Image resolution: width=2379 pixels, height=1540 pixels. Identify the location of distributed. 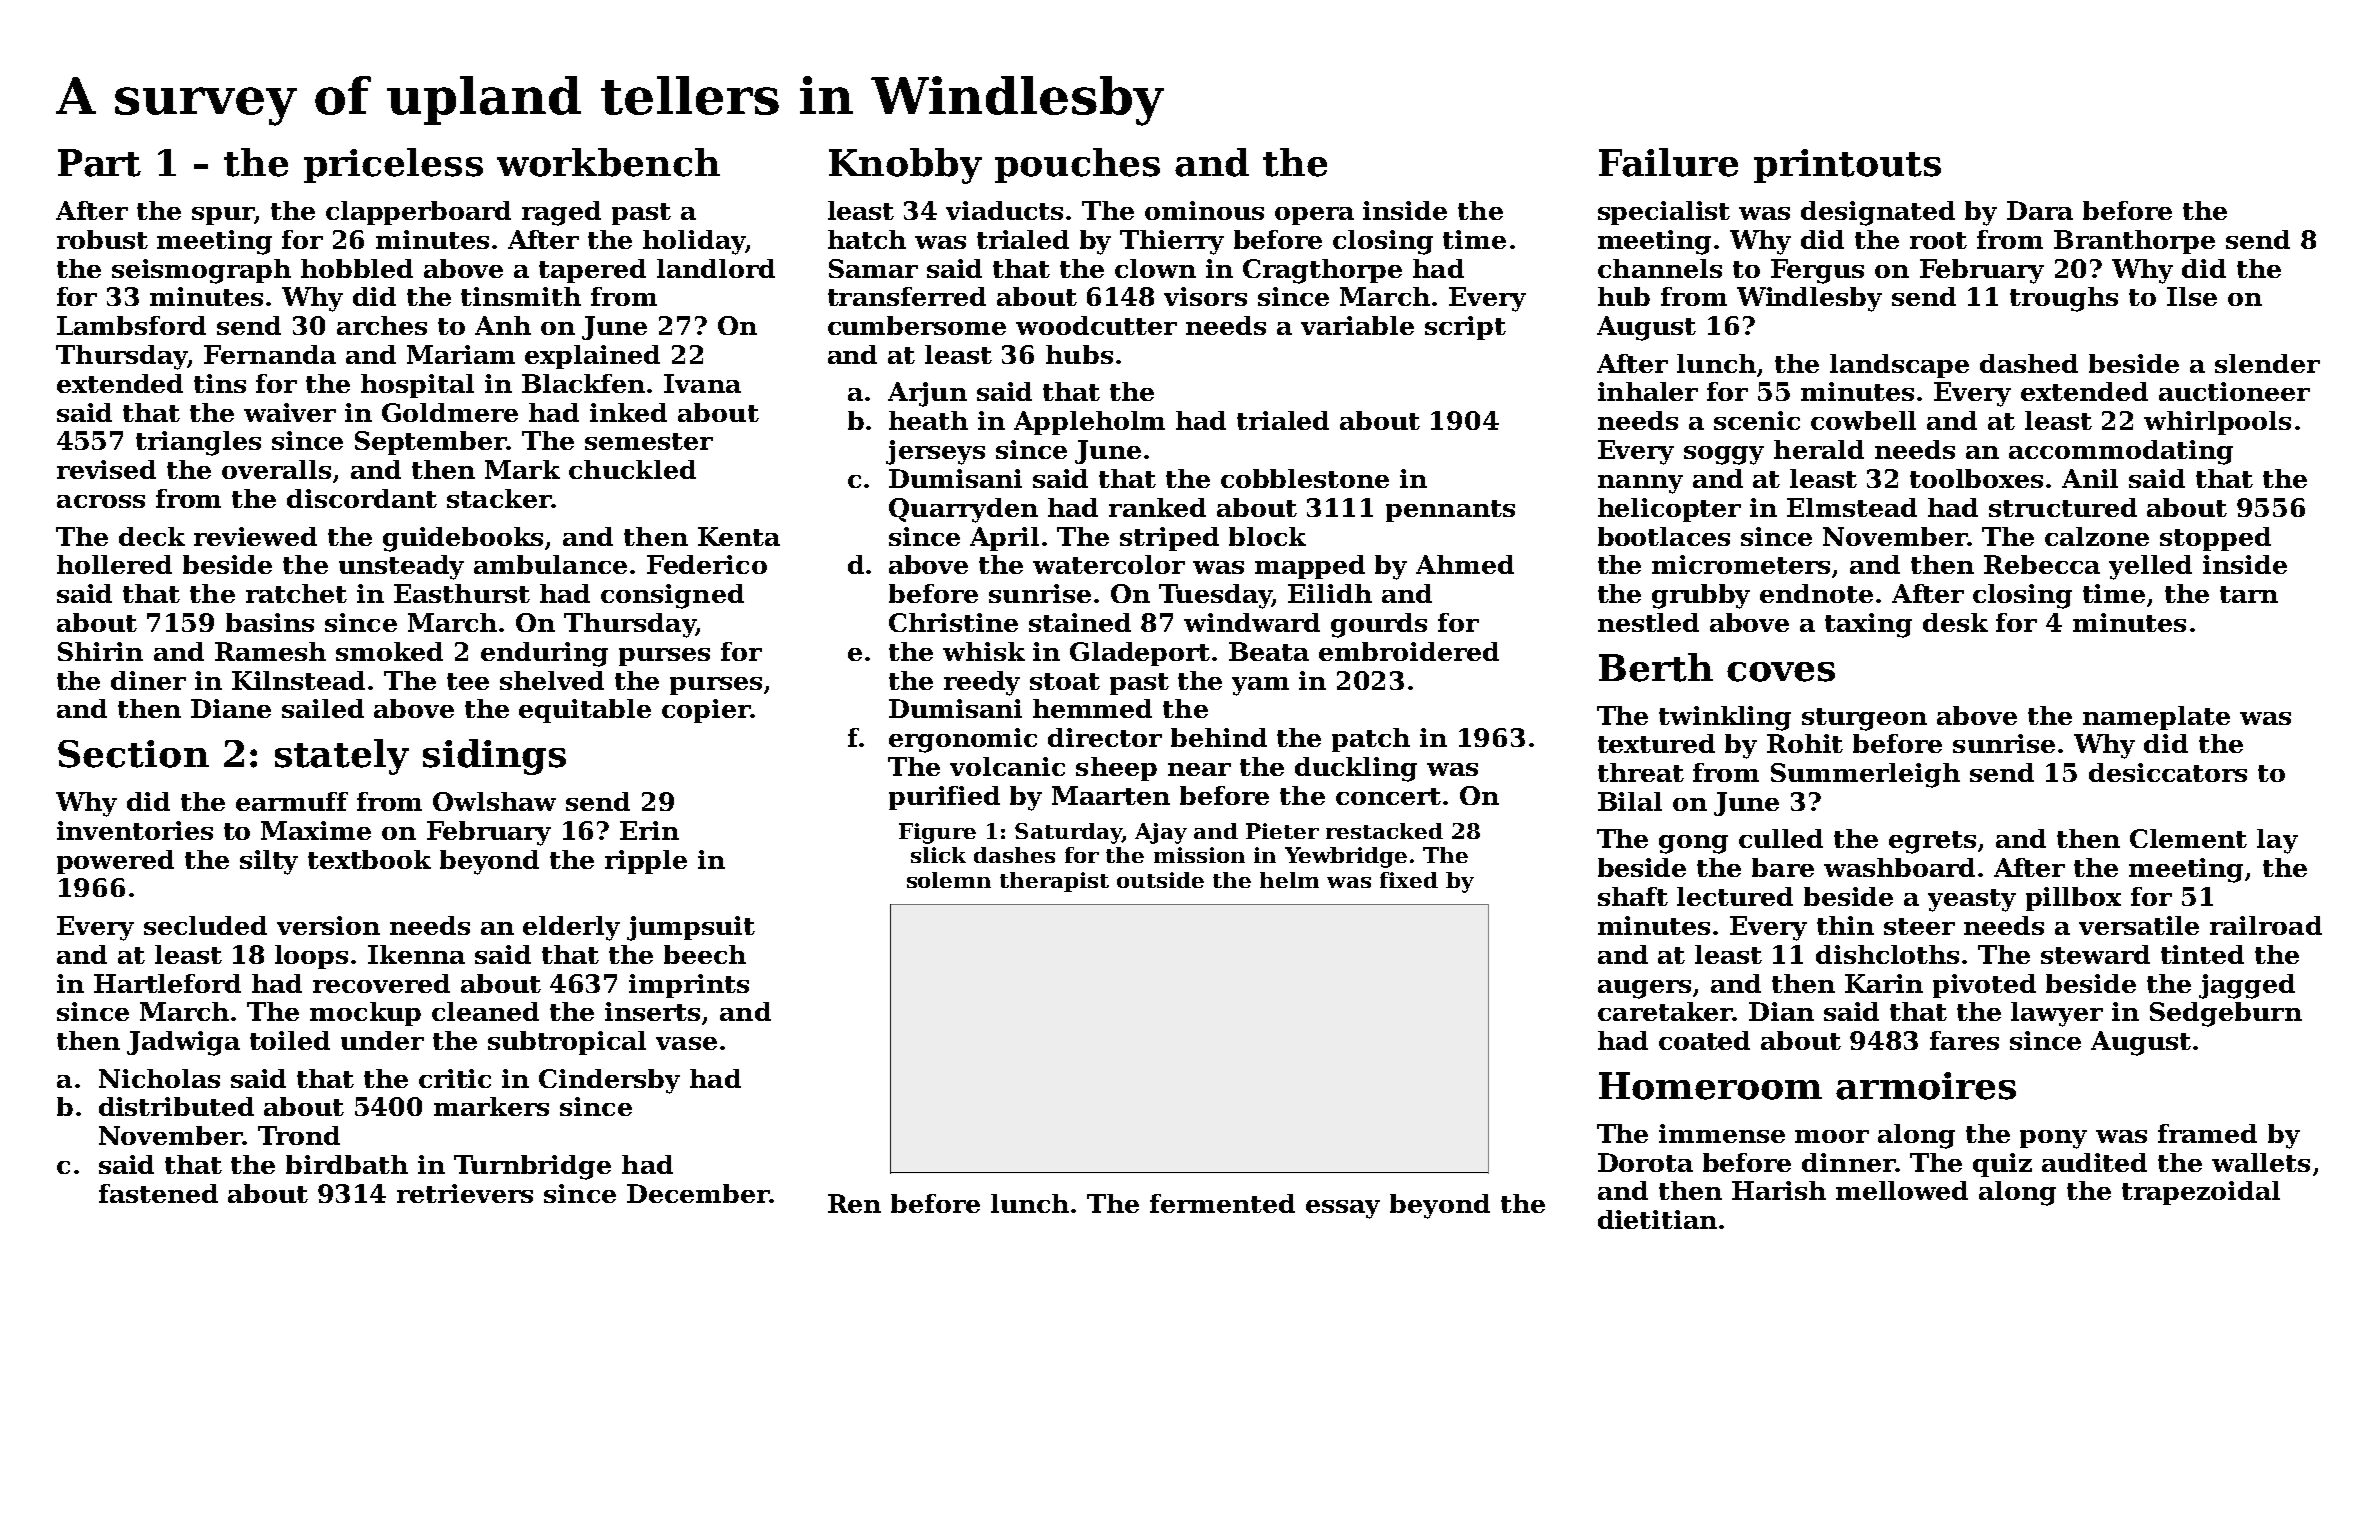
(176, 1106).
